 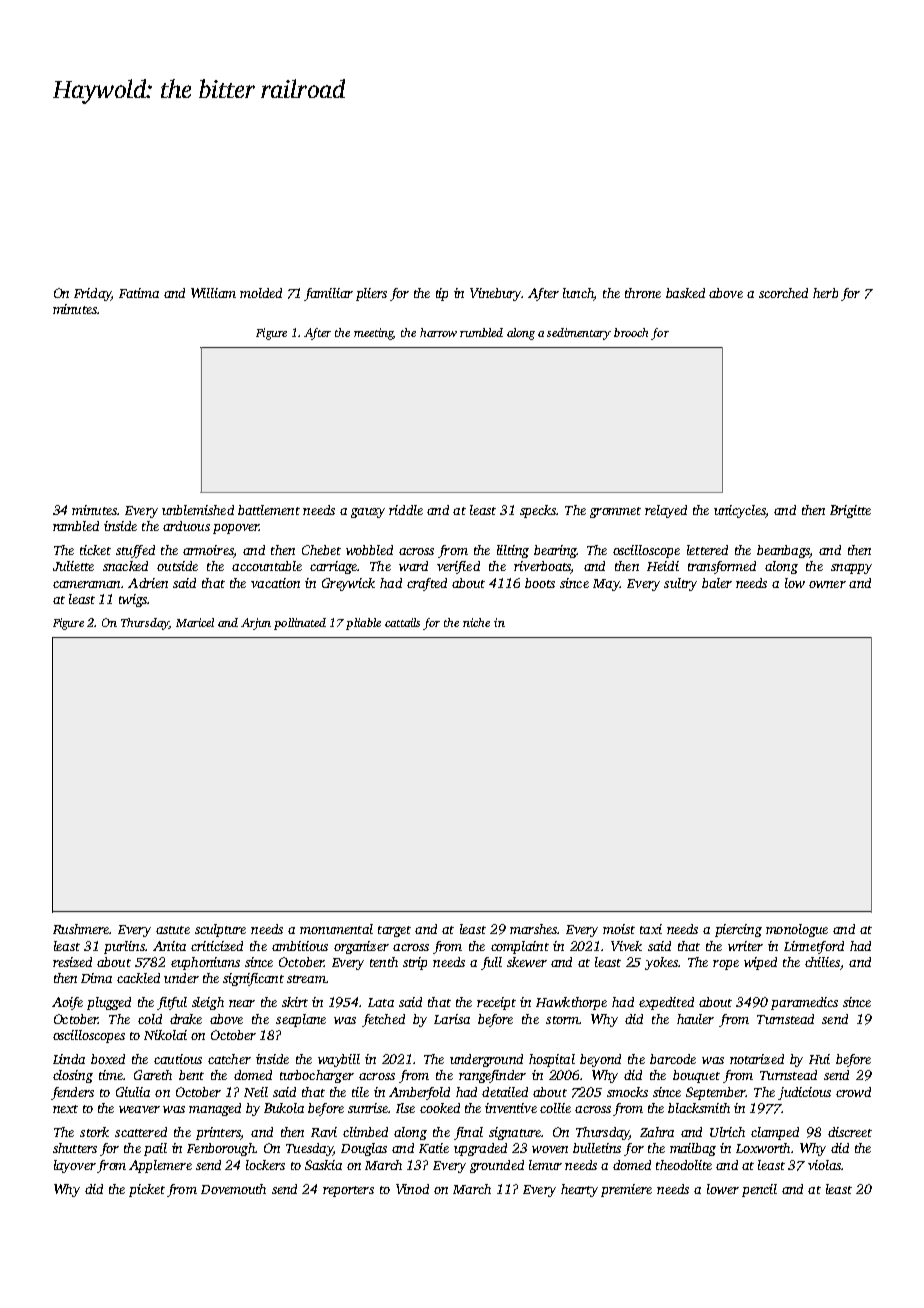 I want to click on sculpture, so click(x=220, y=930).
